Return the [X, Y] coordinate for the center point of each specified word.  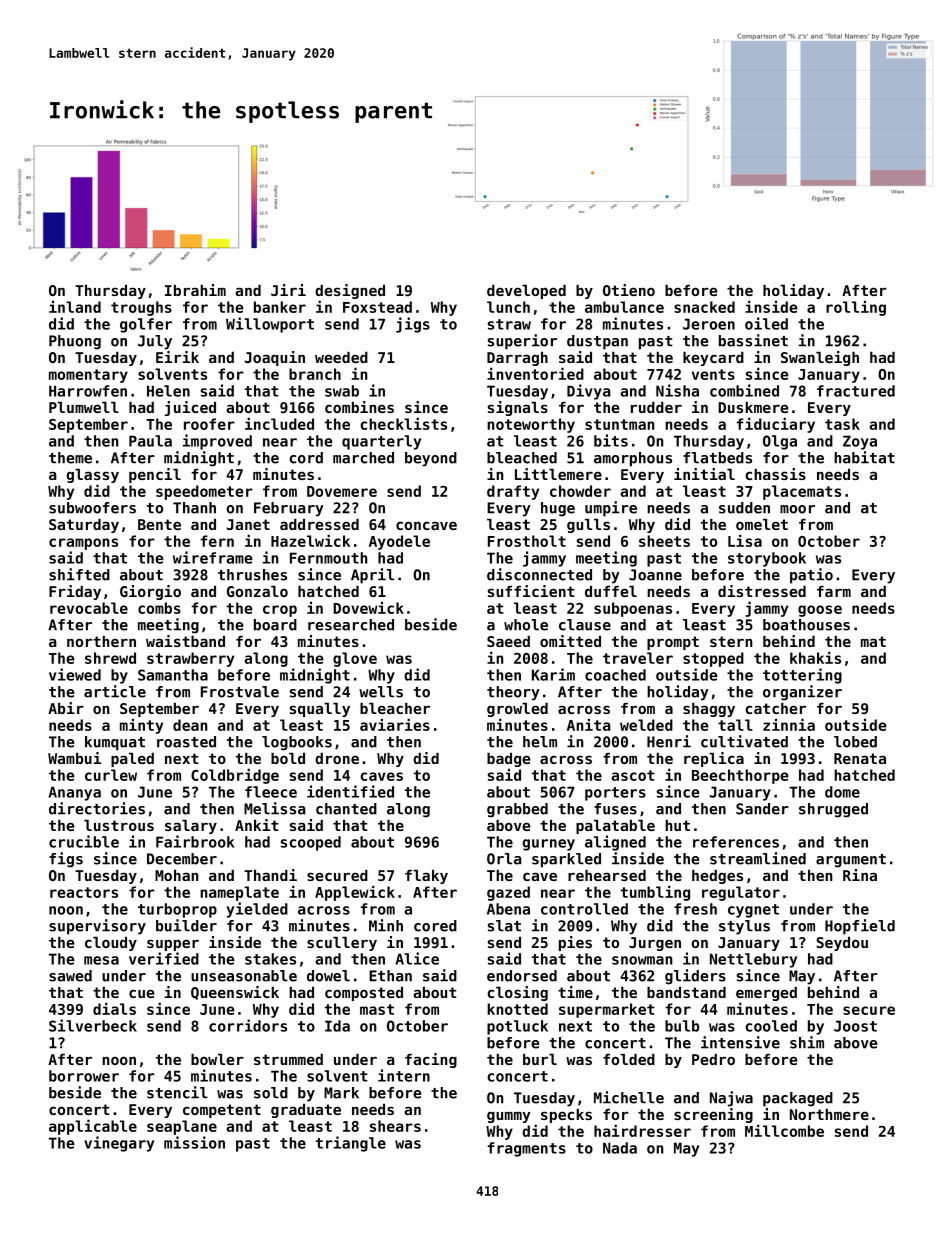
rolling [856, 308]
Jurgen [655, 944]
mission [194, 1142]
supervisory [97, 927]
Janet [248, 524]
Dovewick [368, 607]
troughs [141, 308]
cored [435, 926]
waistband [185, 641]
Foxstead [377, 307]
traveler [638, 658]
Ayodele [399, 542]
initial [704, 474]
